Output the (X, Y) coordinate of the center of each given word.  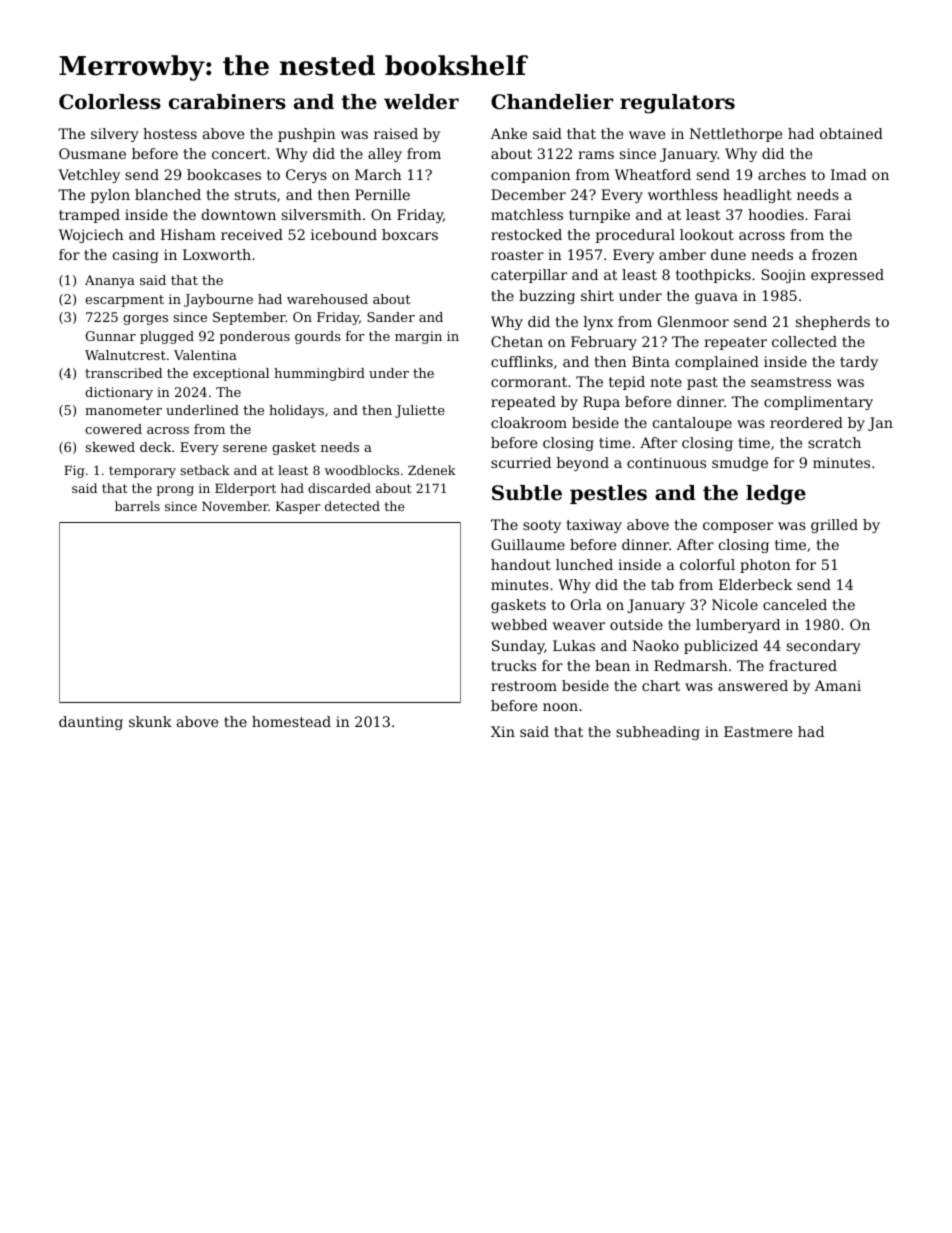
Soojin (784, 276)
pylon (110, 196)
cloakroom (529, 422)
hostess (170, 133)
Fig (74, 471)
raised (396, 133)
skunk (150, 721)
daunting (91, 723)
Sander (391, 317)
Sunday (518, 647)
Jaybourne (218, 300)
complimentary (818, 403)
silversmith (322, 214)
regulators (677, 104)
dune (728, 254)
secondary (824, 647)
